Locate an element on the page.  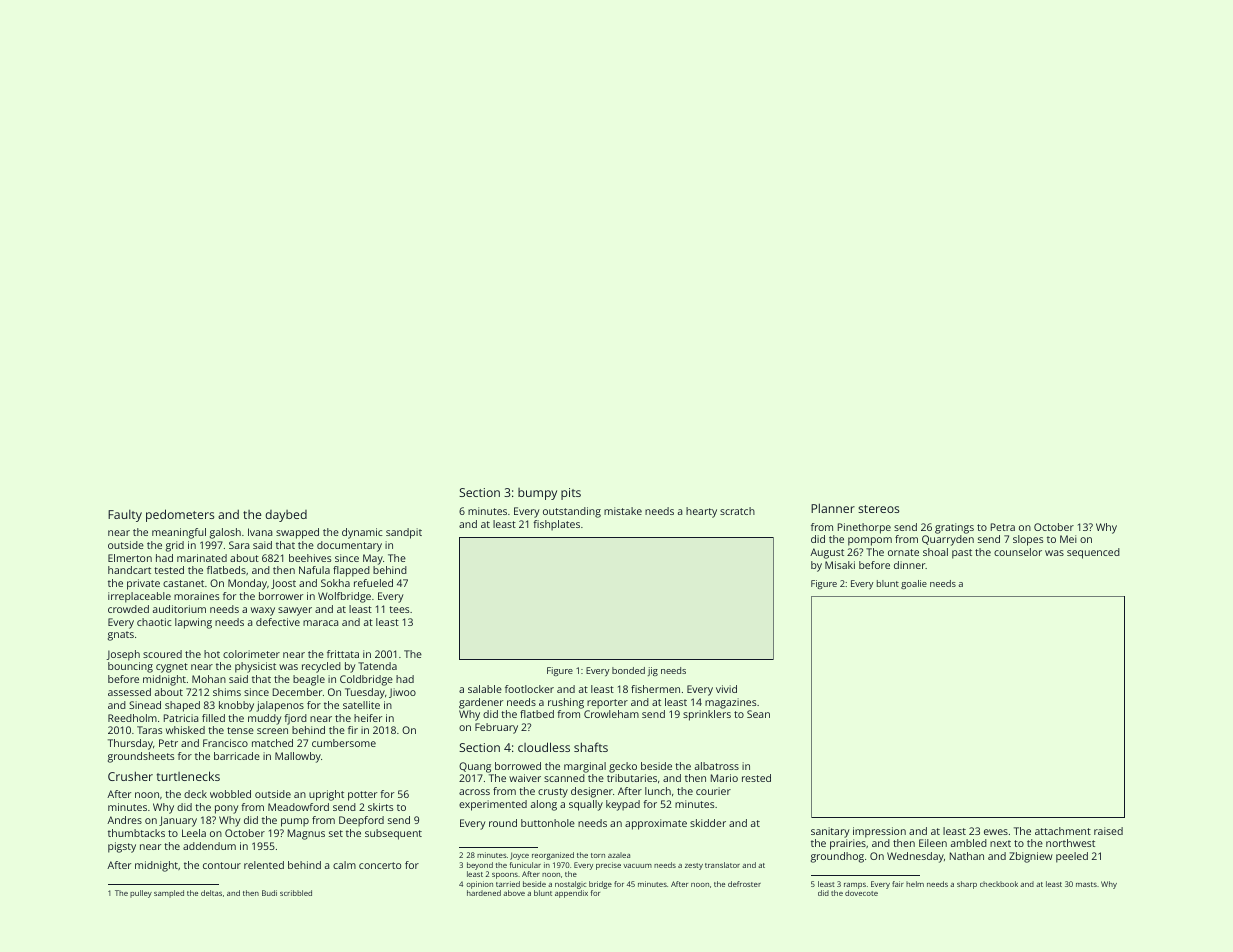
stereos is located at coordinates (878, 509).
